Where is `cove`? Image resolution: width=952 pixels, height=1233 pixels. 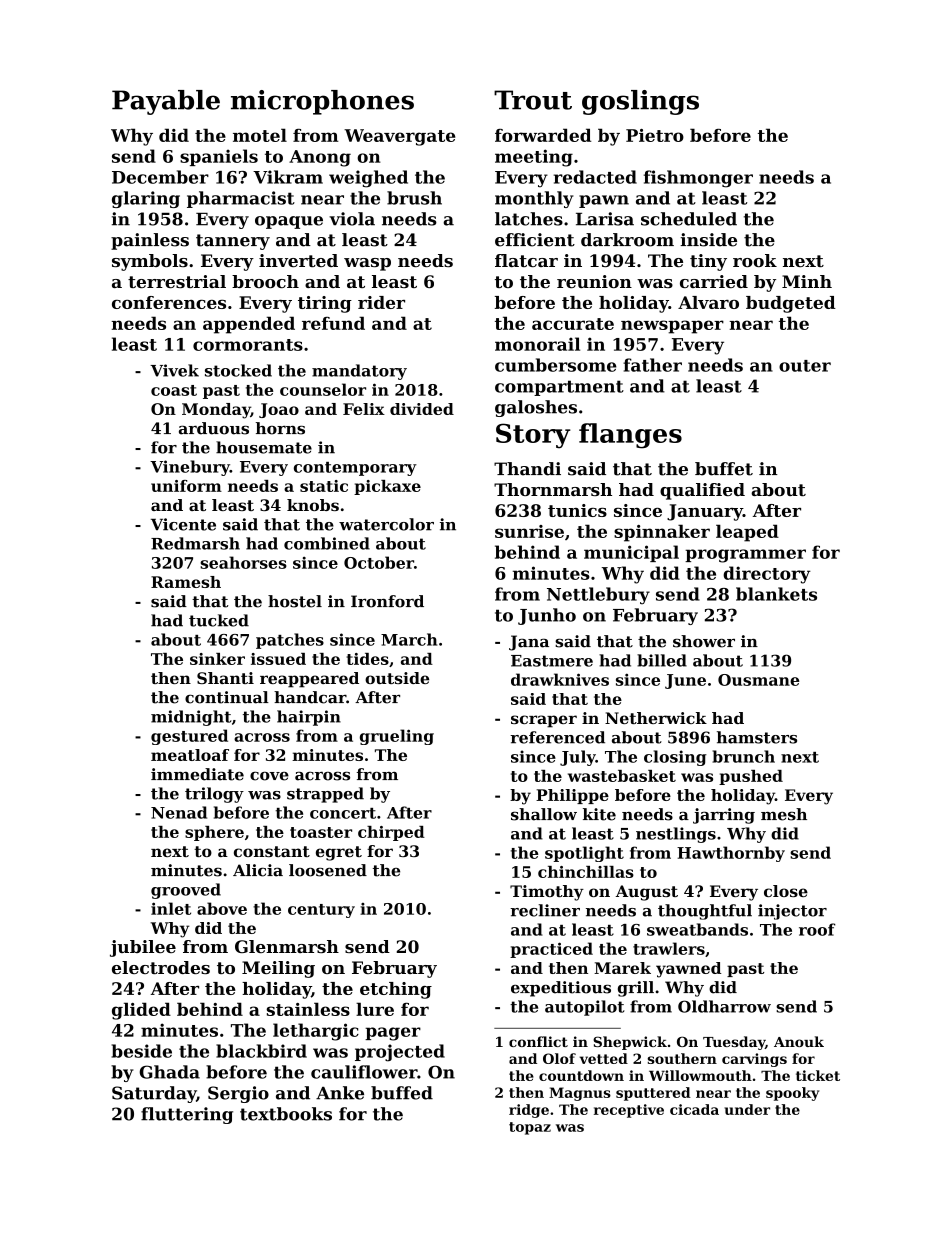
cove is located at coordinates (269, 776).
